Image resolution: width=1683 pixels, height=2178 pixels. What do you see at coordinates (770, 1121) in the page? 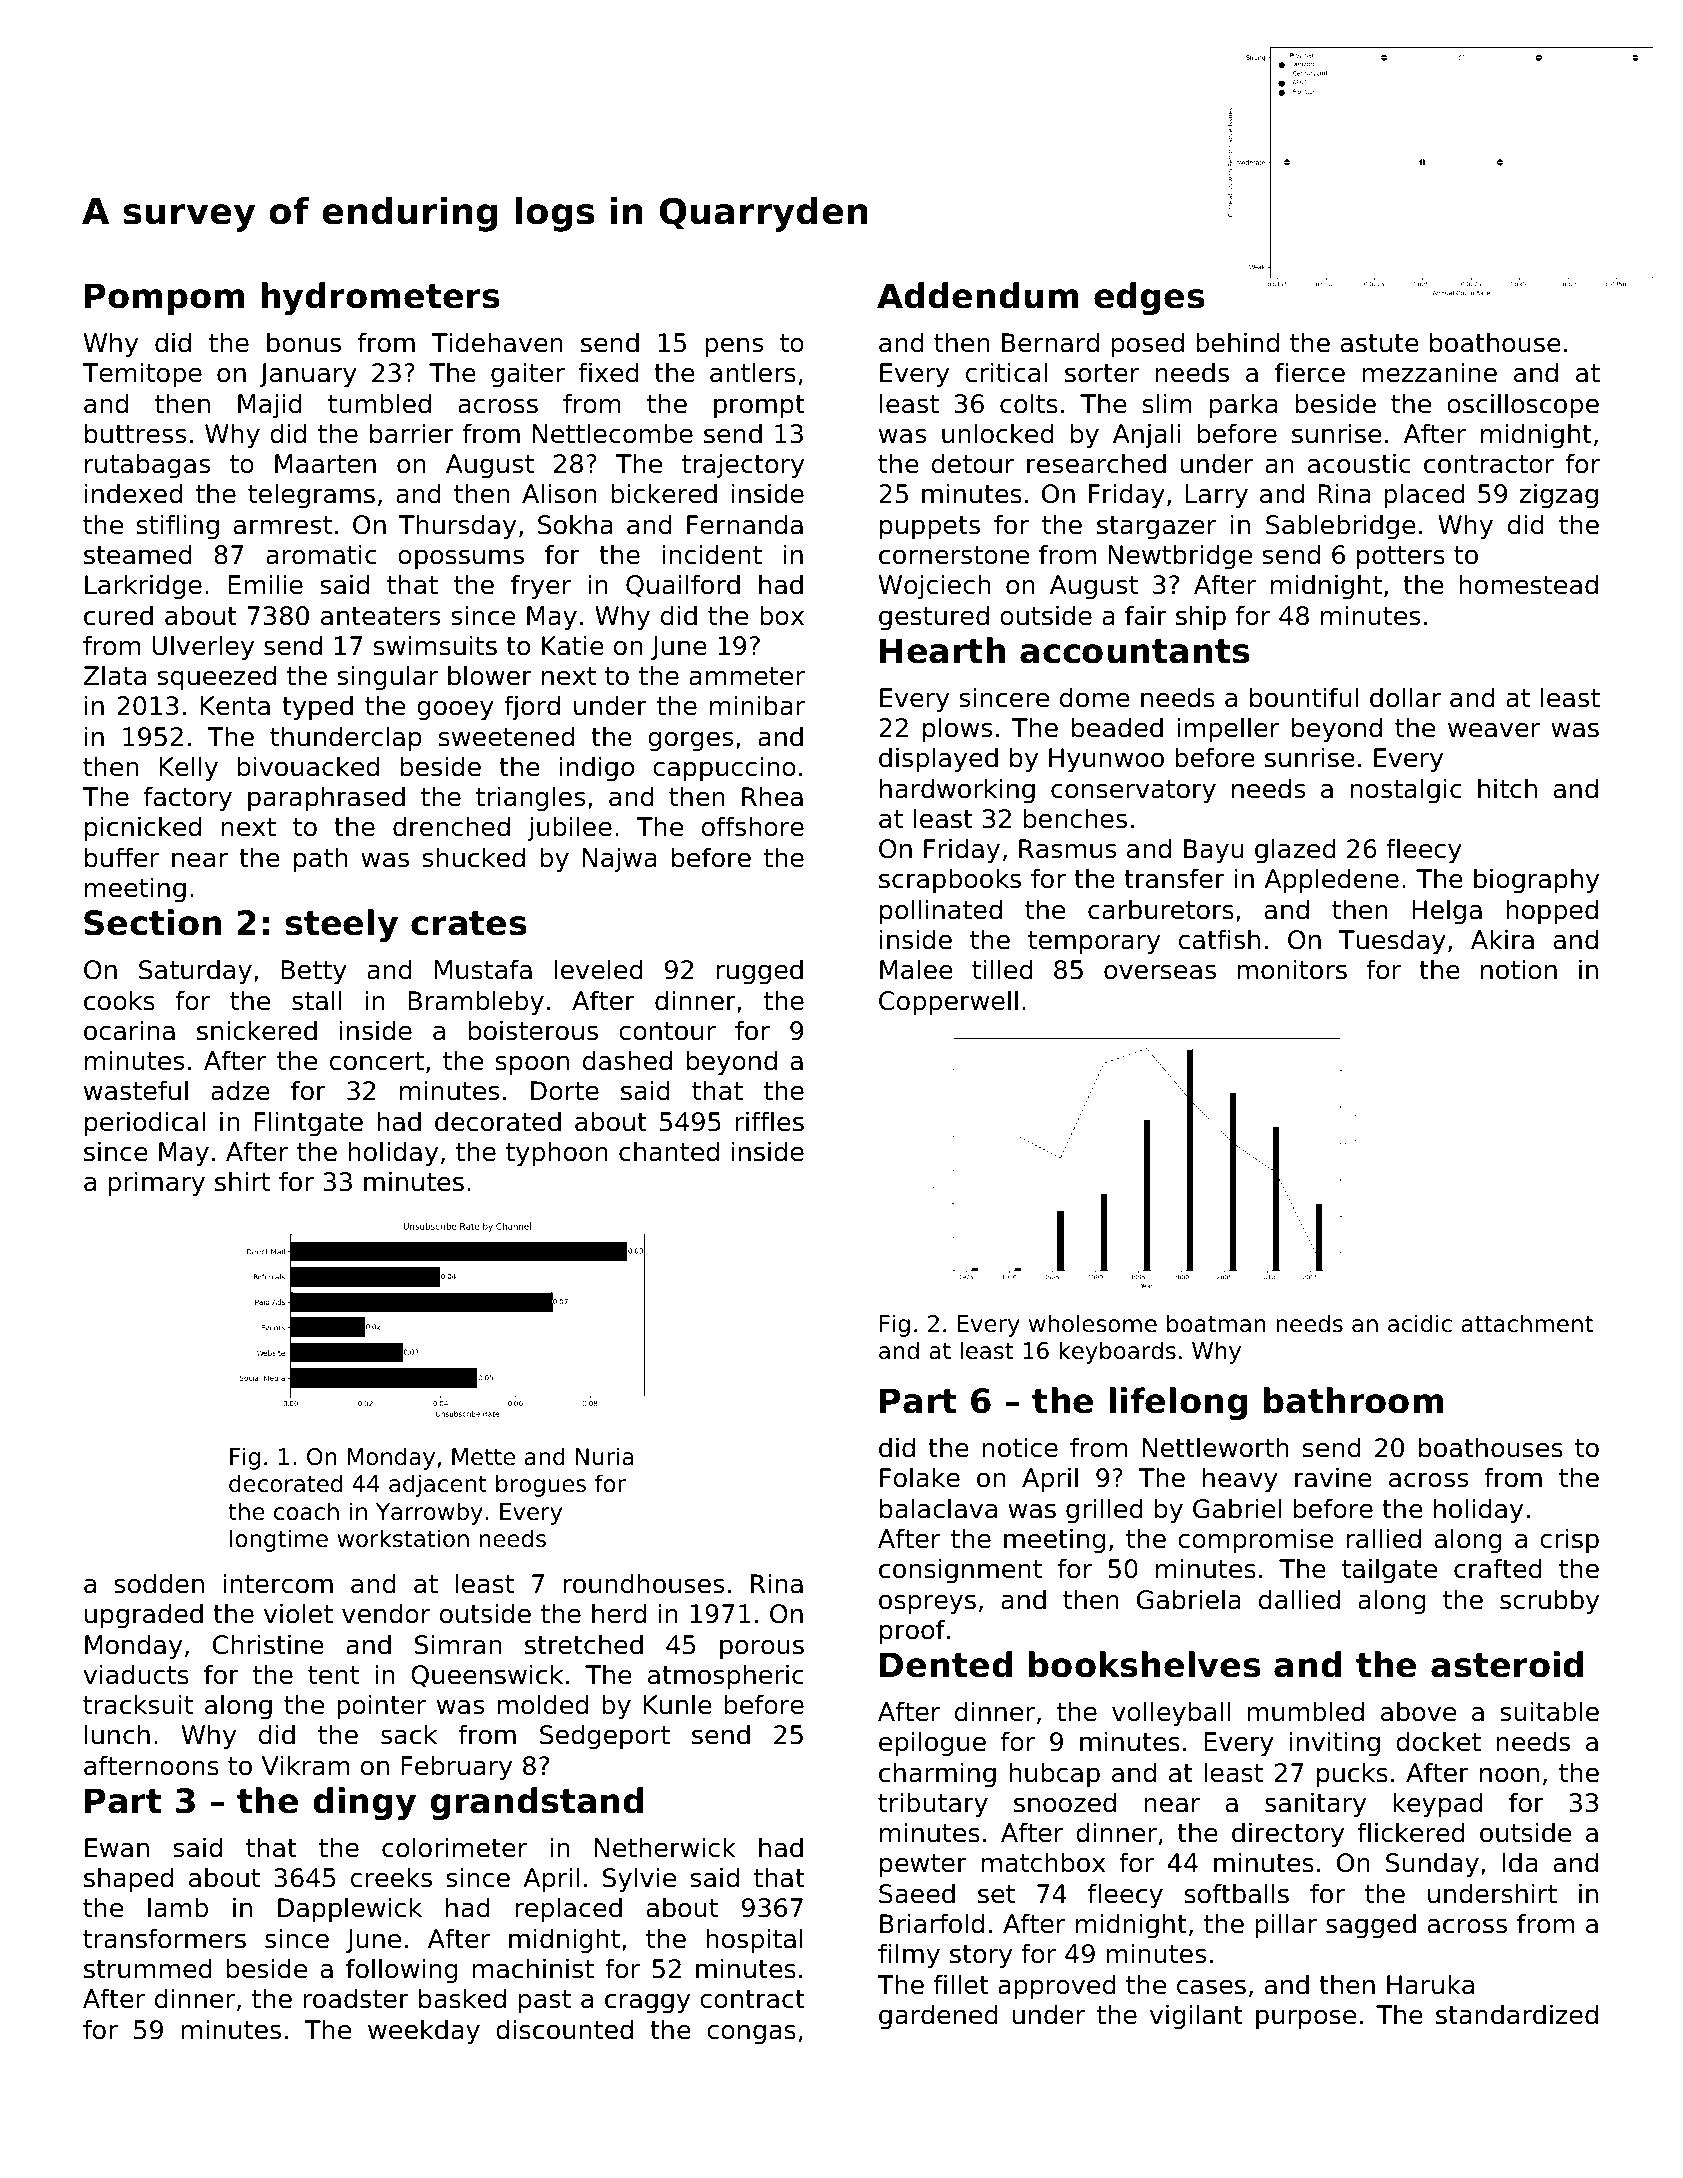
I see `riffles` at bounding box center [770, 1121].
